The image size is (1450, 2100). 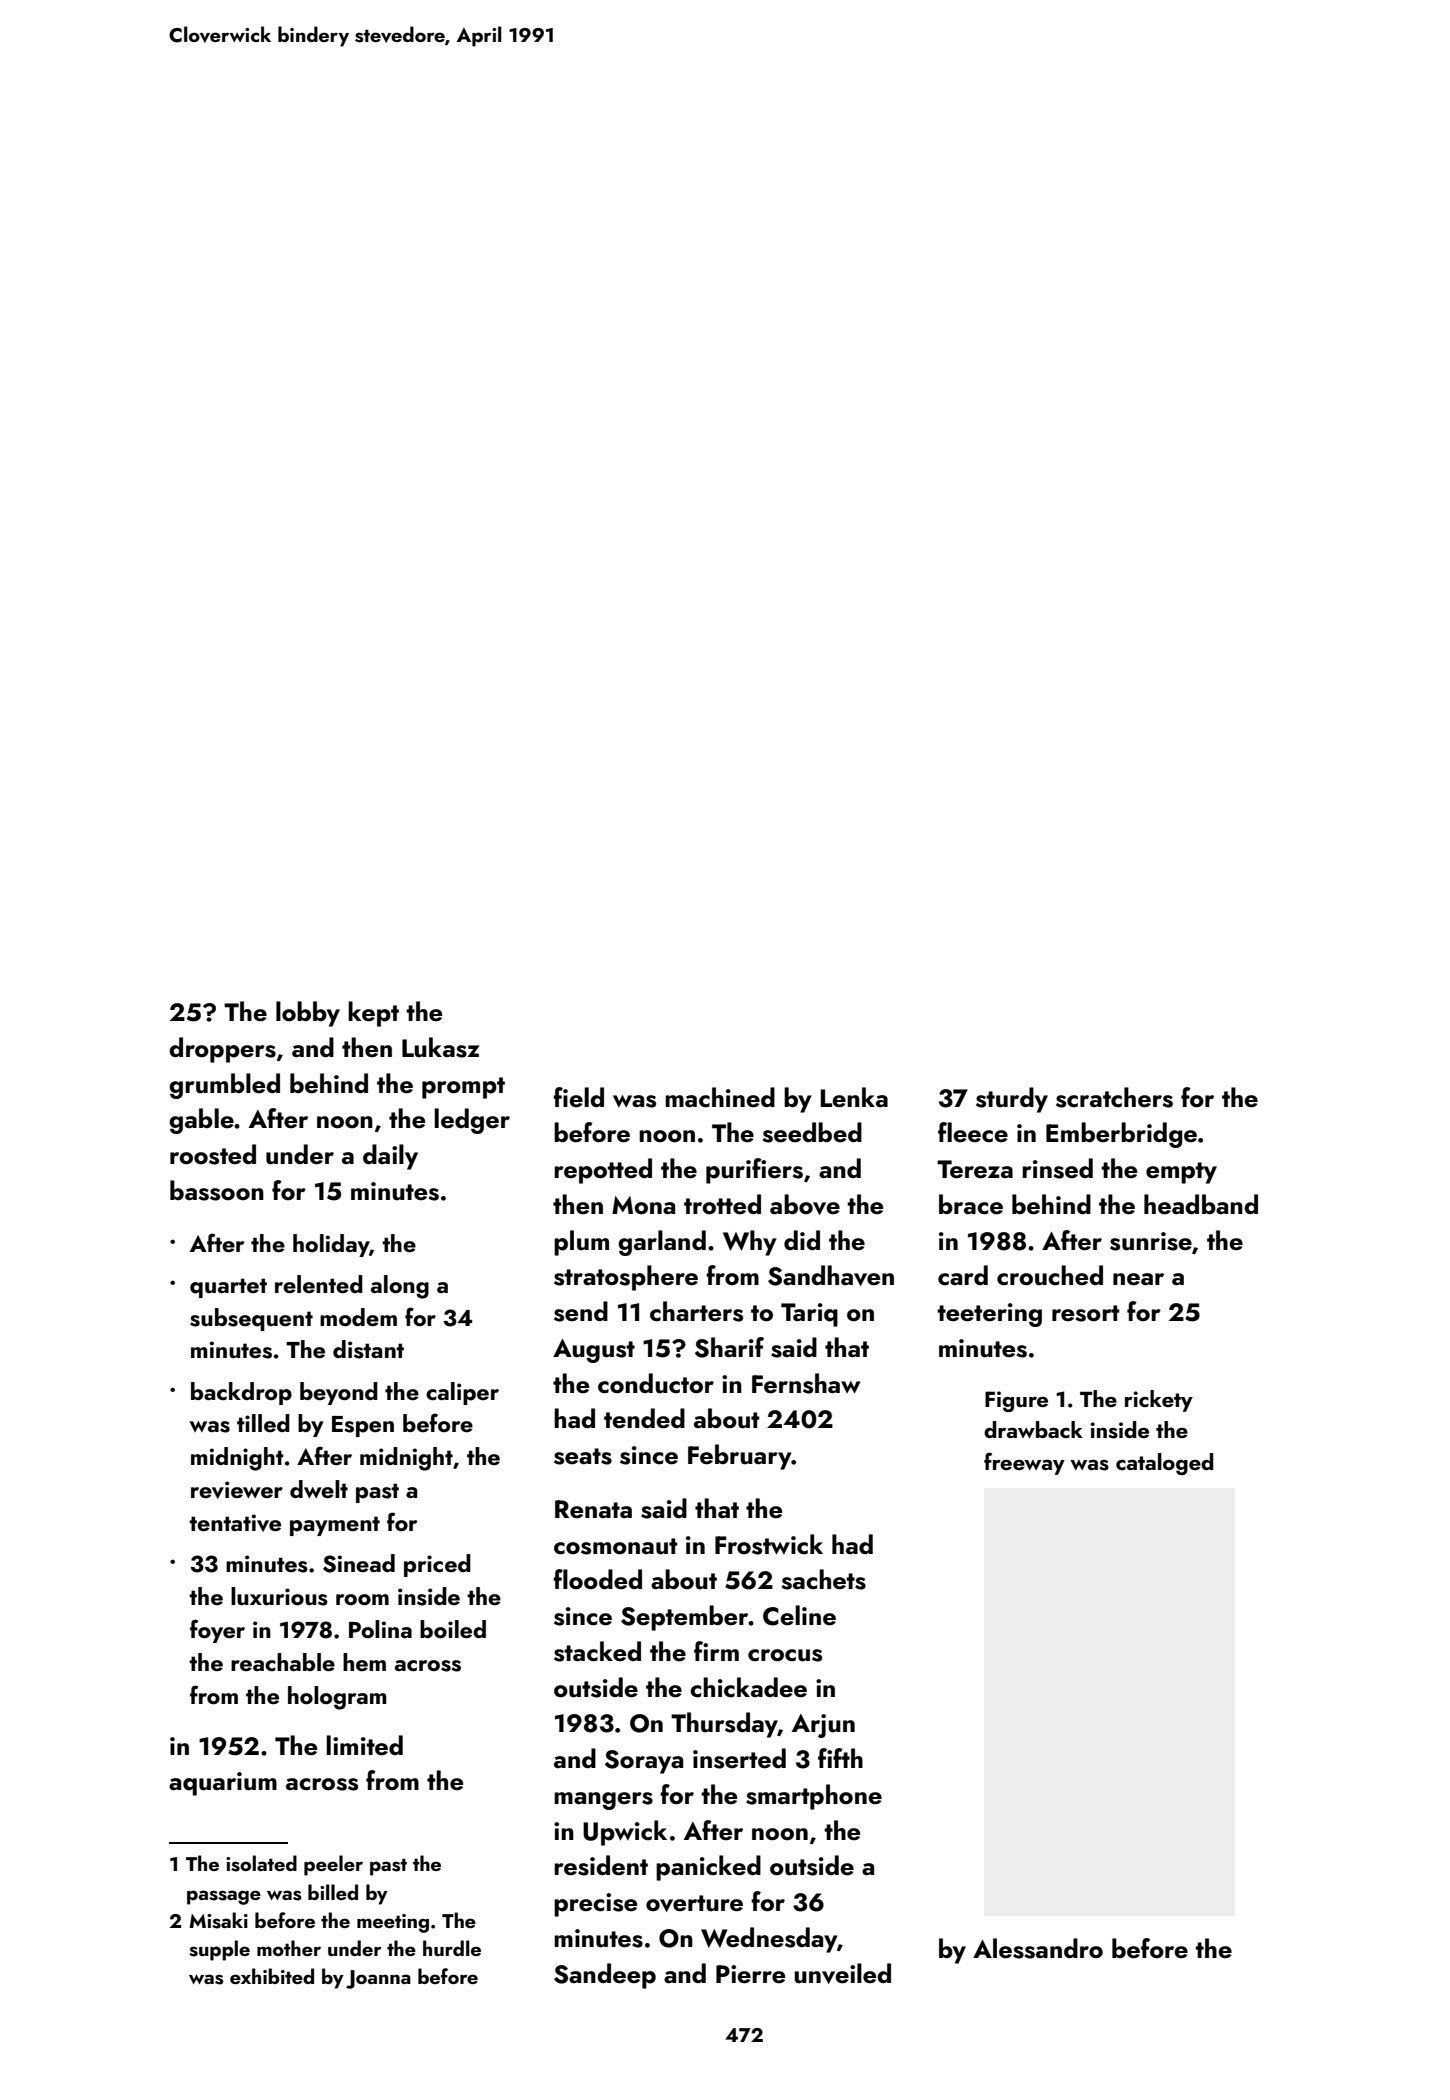 What do you see at coordinates (308, 1014) in the screenshot?
I see `lobby` at bounding box center [308, 1014].
